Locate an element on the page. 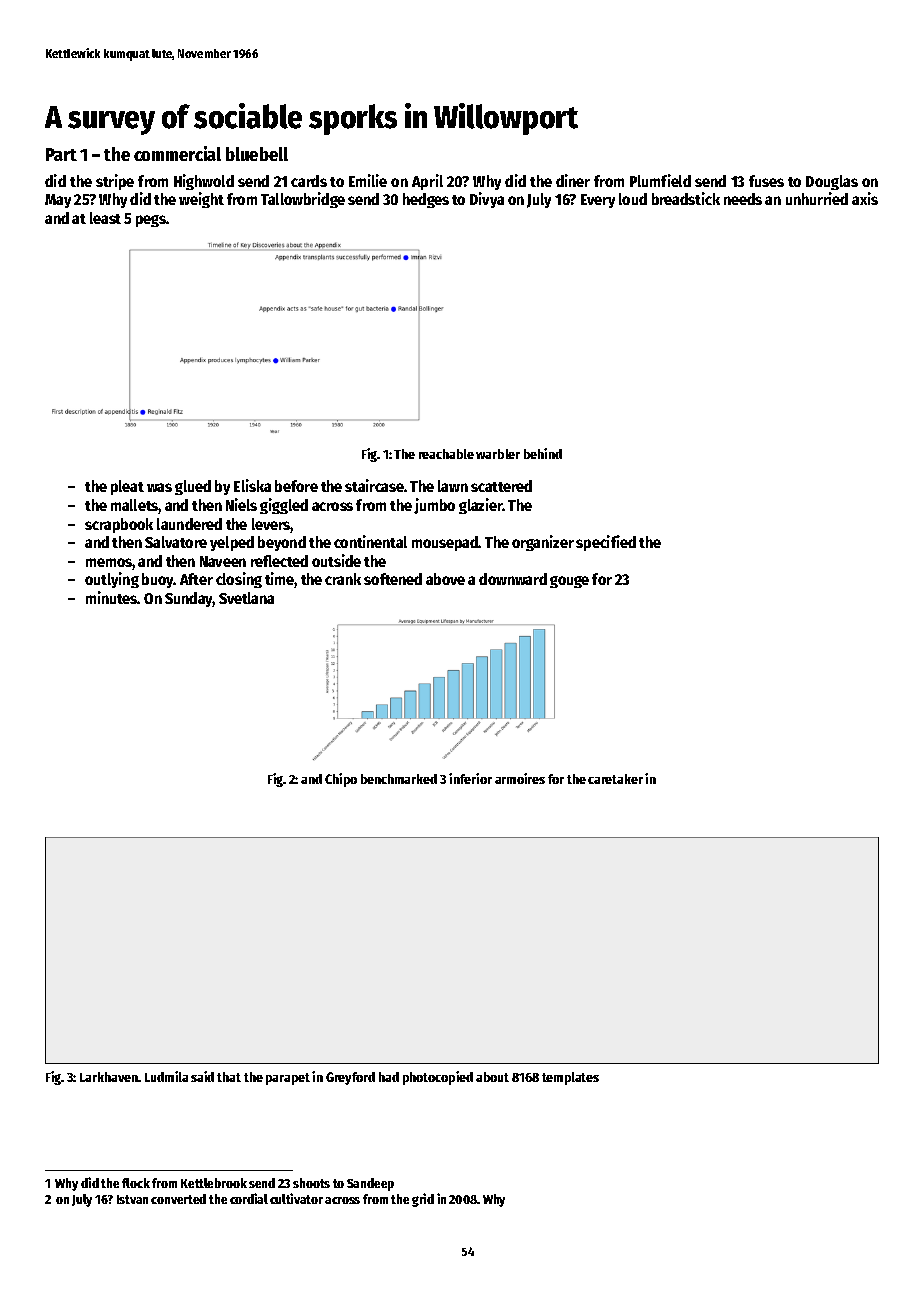 This image has height=1308, width=924. armoires is located at coordinates (520, 778).
